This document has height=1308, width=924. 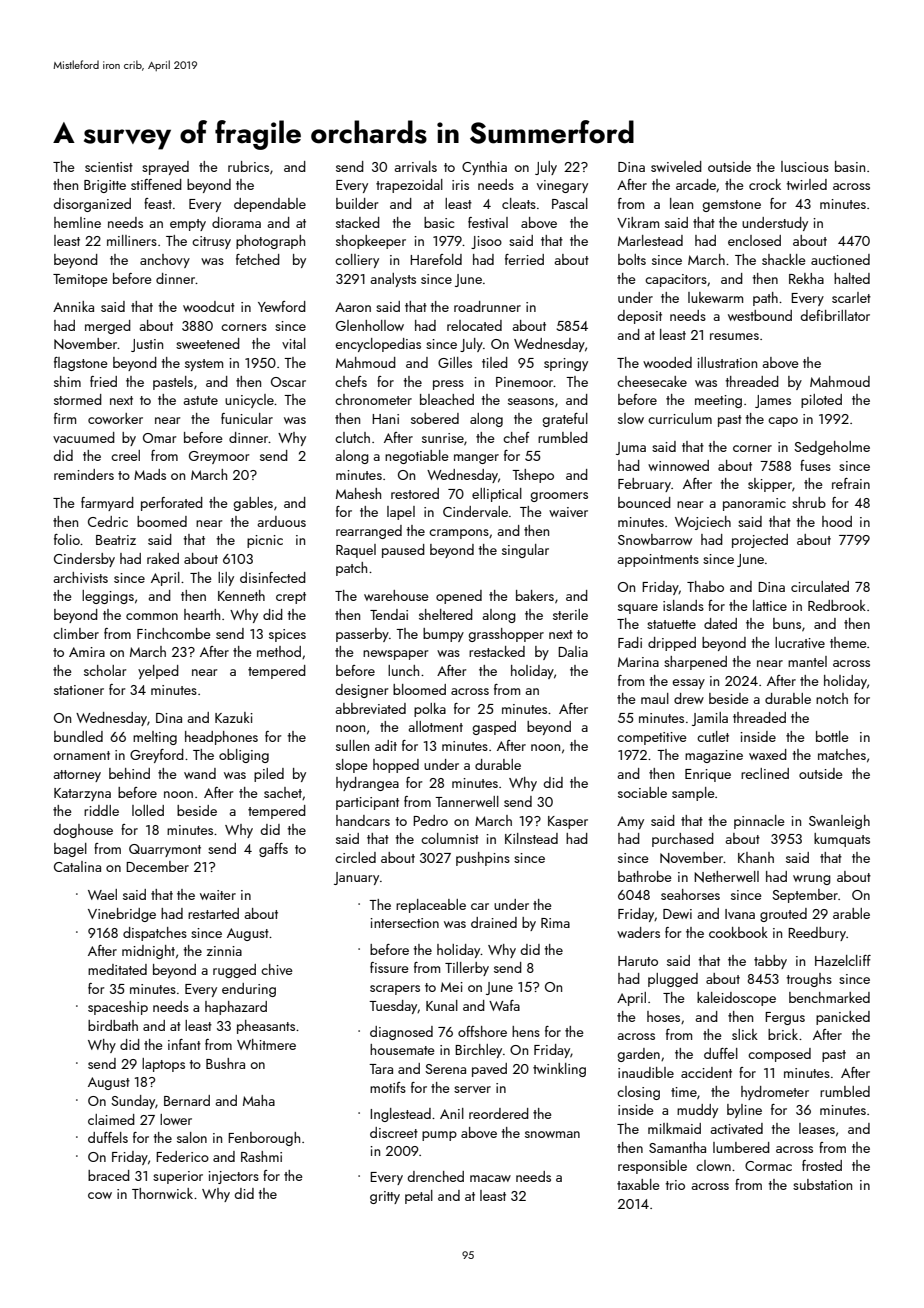 What do you see at coordinates (76, 633) in the document?
I see `climber` at bounding box center [76, 633].
